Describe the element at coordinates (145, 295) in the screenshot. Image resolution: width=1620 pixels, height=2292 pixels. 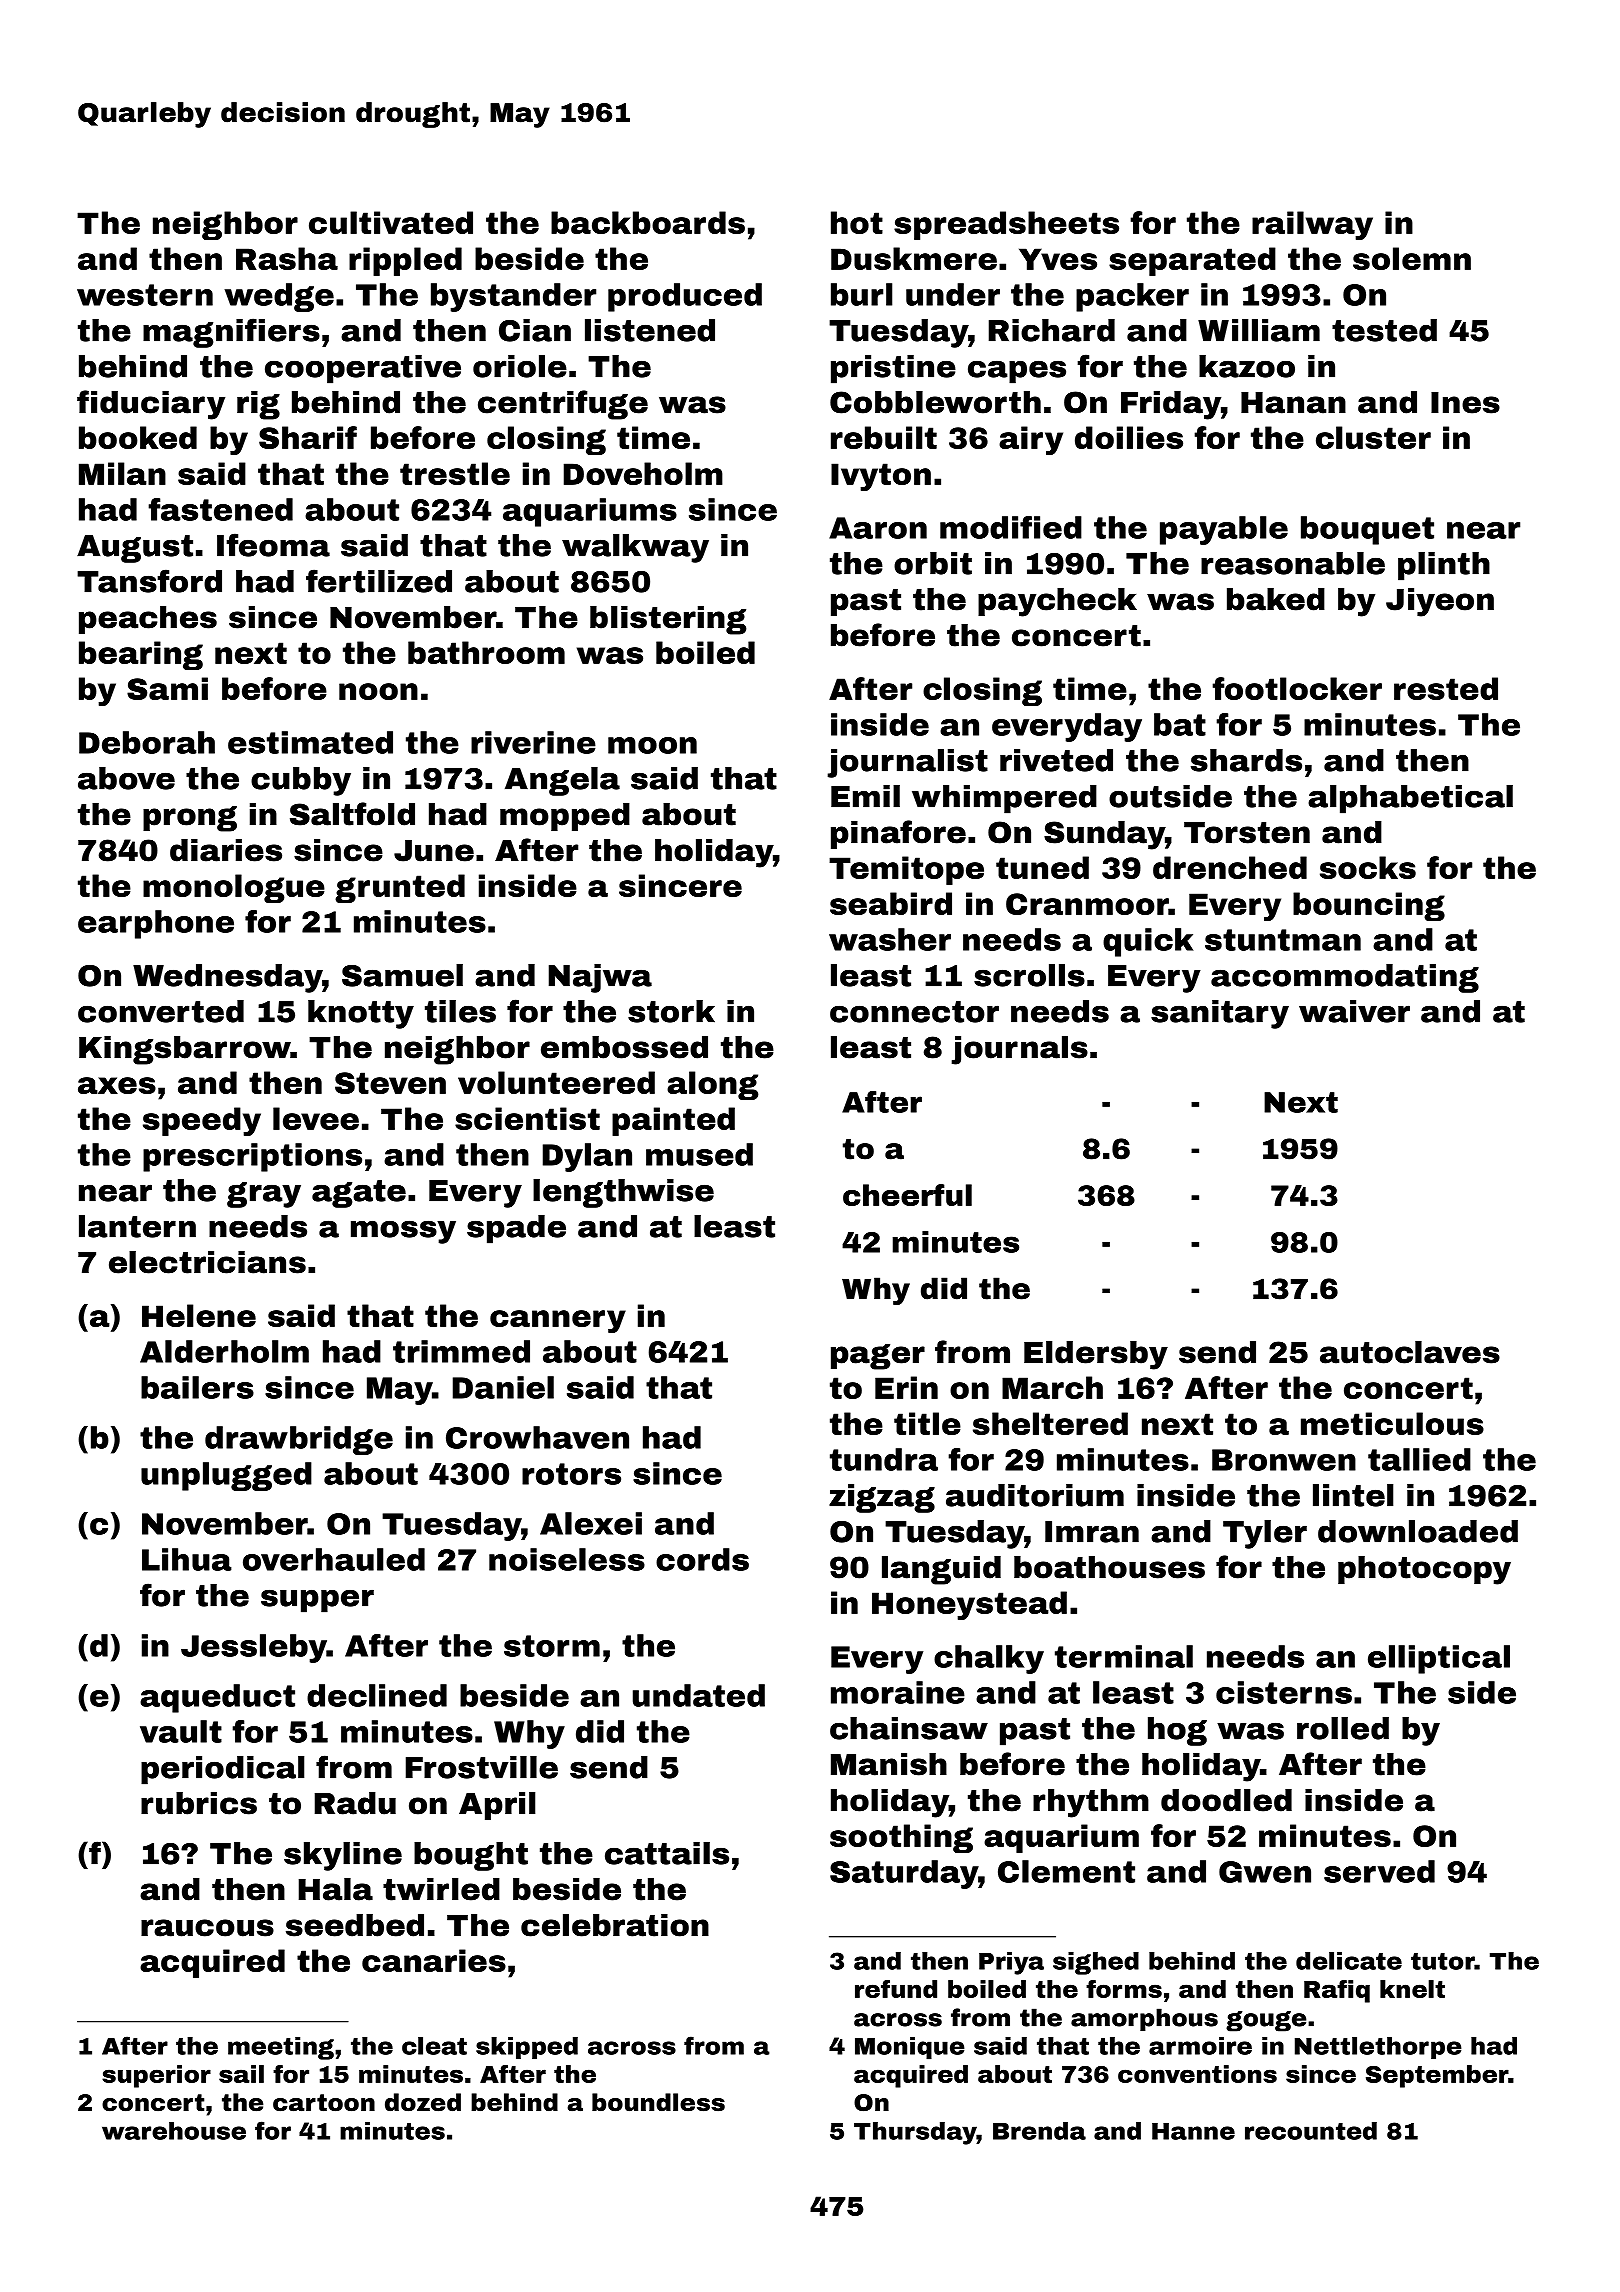
I see `western` at that location.
